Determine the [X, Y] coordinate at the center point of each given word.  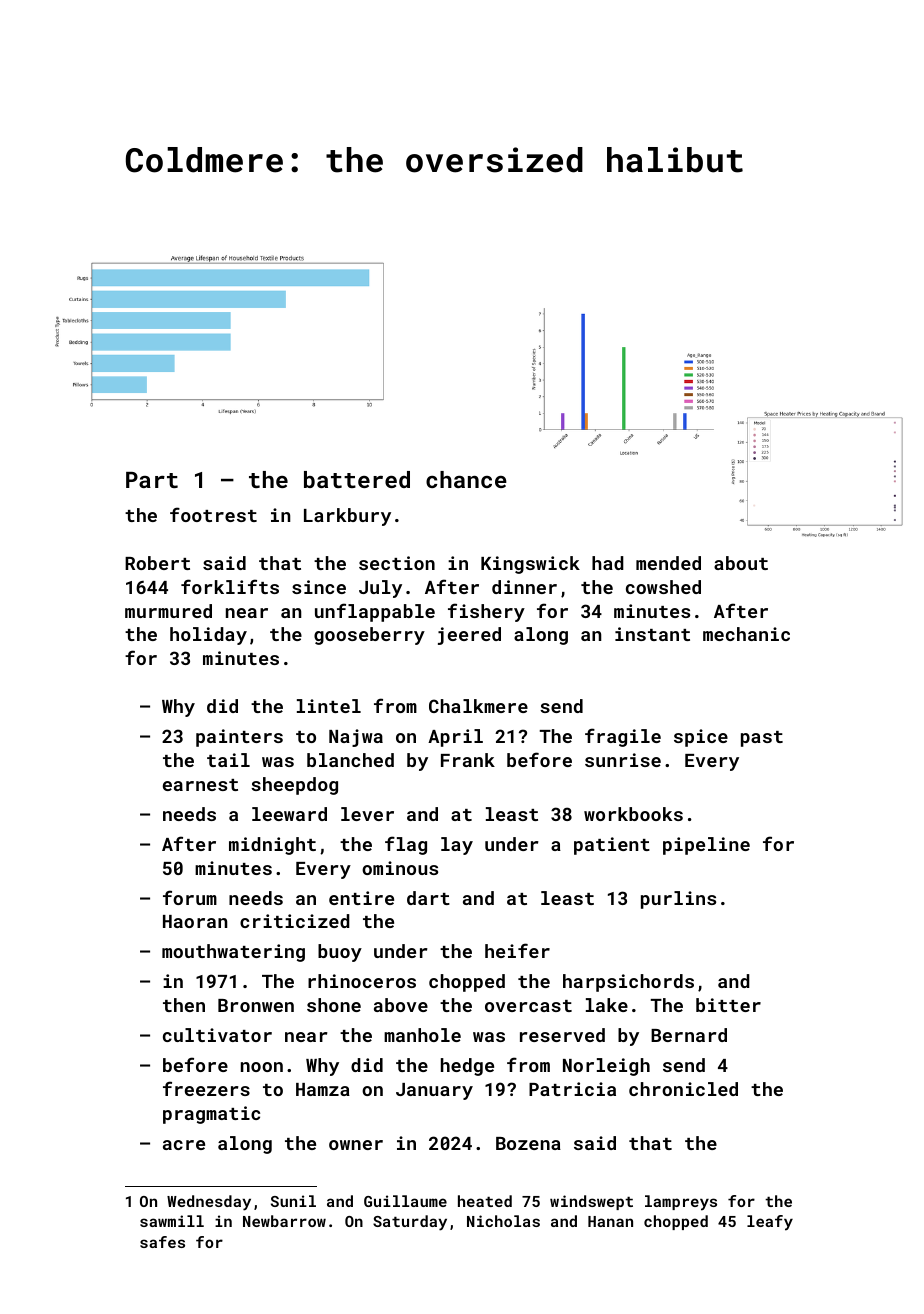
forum [190, 897]
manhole [422, 1035]
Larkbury [347, 517]
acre [184, 1145]
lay [457, 846]
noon [262, 1067]
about [741, 563]
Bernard [689, 1035]
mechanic [746, 634]
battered [357, 479]
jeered [469, 636]
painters [239, 738]
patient [612, 846]
